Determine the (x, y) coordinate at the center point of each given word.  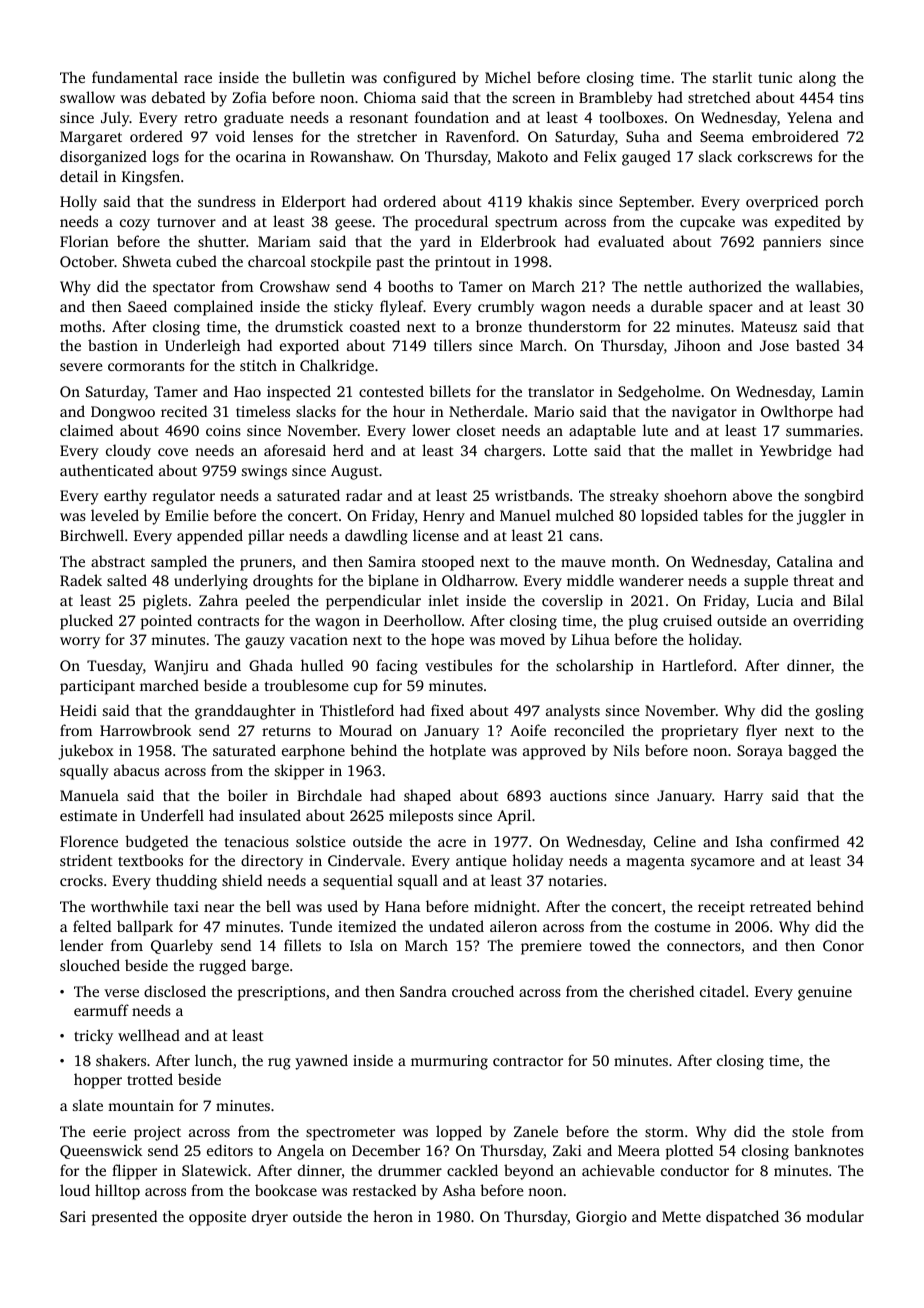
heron (393, 1216)
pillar (266, 537)
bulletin (318, 77)
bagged (812, 752)
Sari (73, 1216)
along (817, 79)
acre (452, 843)
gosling (839, 712)
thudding (186, 882)
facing (397, 667)
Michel (508, 77)
